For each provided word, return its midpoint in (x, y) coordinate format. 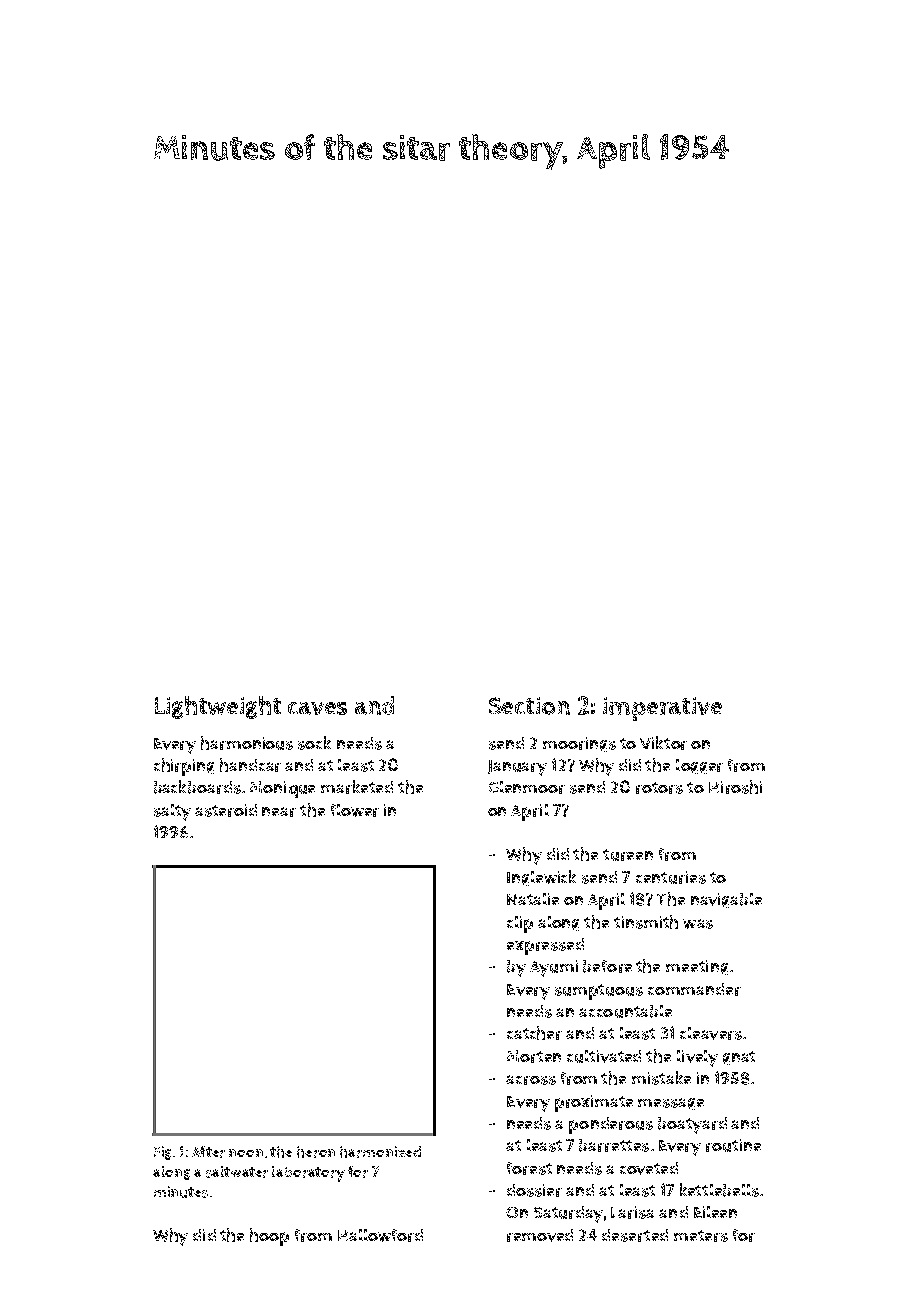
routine (733, 1145)
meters (701, 1236)
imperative (662, 709)
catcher (534, 1033)
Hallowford (380, 1235)
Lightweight (218, 707)
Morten (534, 1056)
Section (529, 706)
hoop (269, 1237)
